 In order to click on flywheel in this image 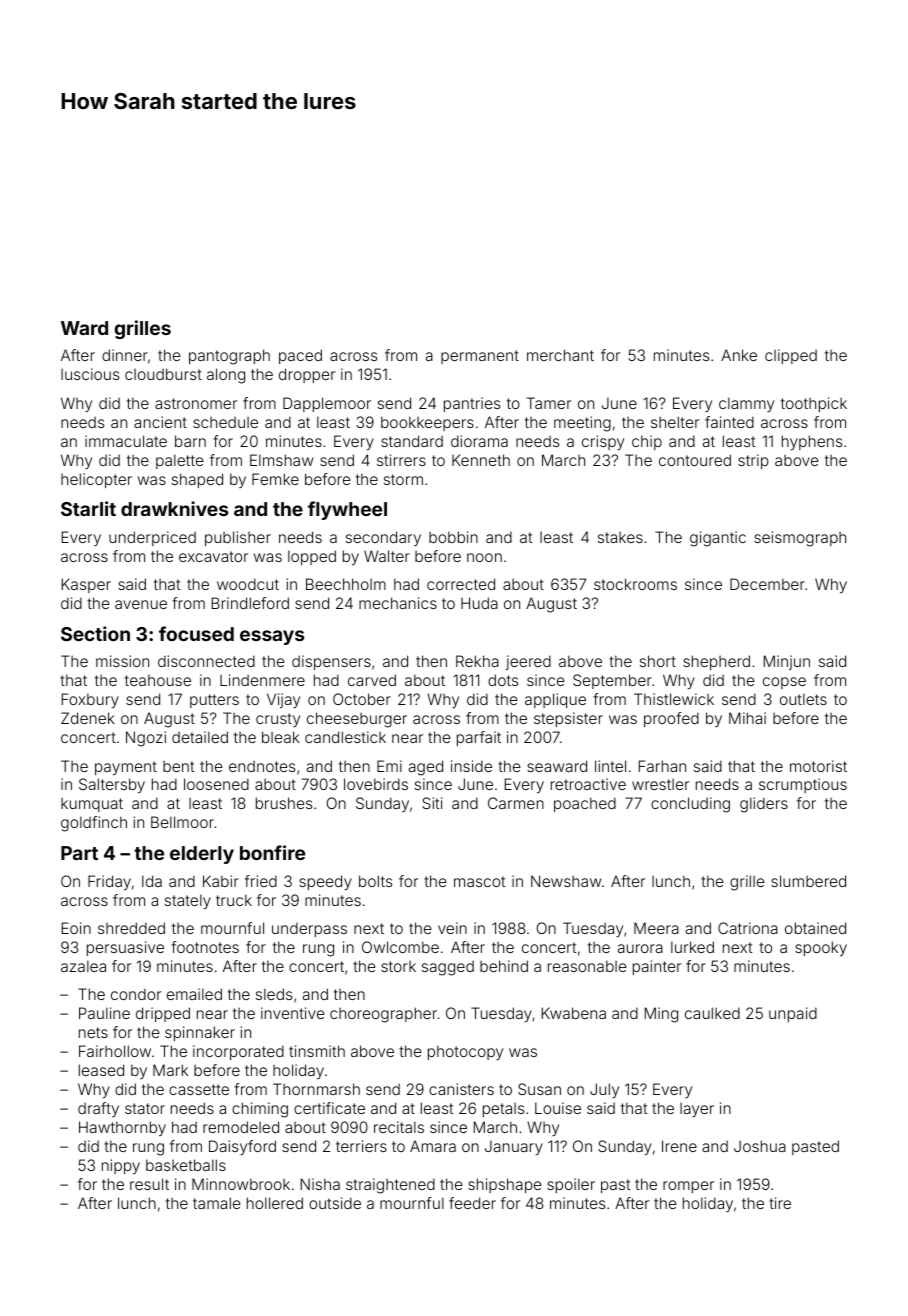, I will do `click(347, 510)`.
